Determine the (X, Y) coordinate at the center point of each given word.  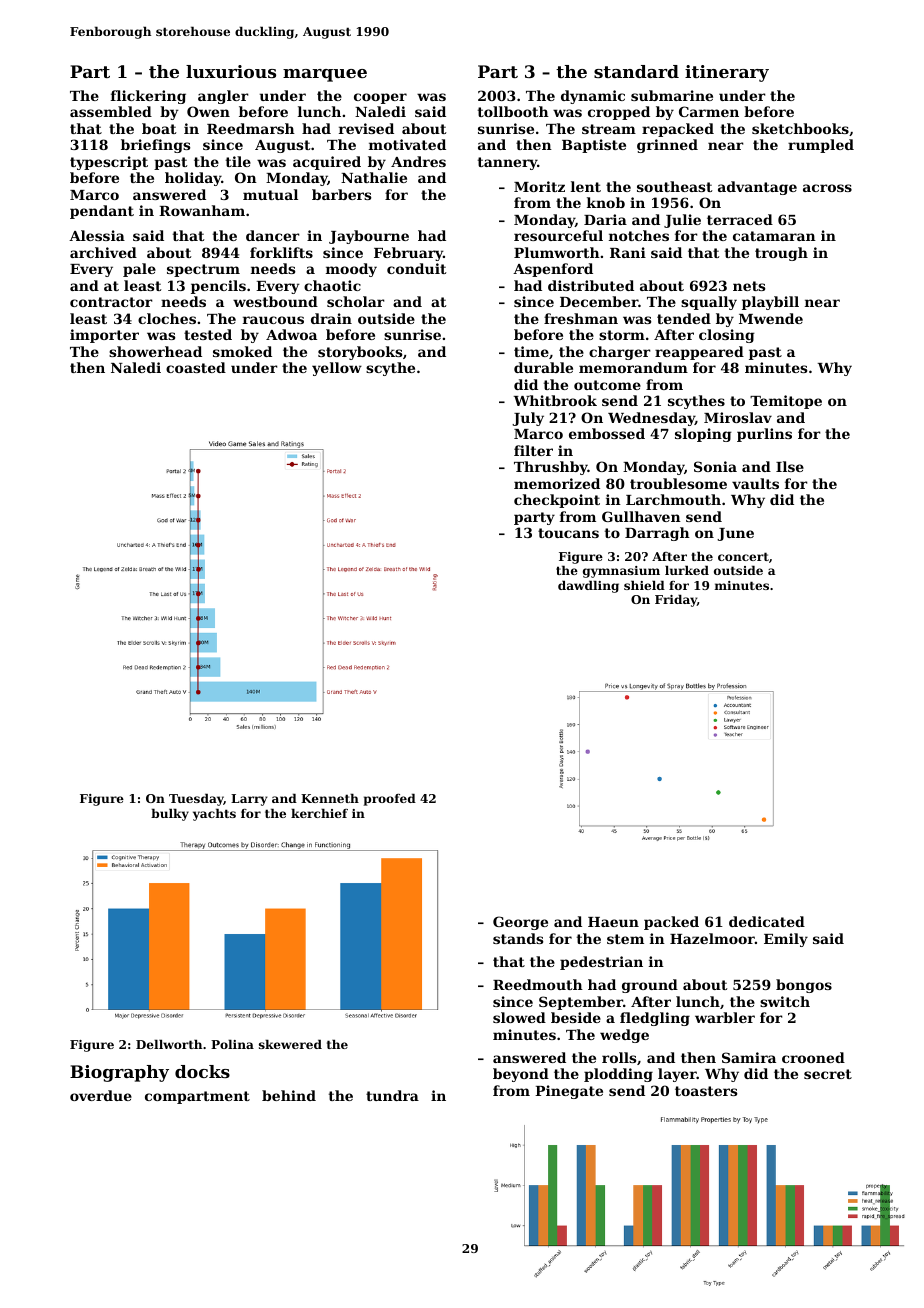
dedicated (767, 921)
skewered (290, 1044)
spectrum (203, 270)
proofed (390, 799)
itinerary (727, 73)
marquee (325, 75)
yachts (214, 814)
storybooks (360, 353)
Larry (249, 800)
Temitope (786, 402)
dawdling (588, 586)
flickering (148, 97)
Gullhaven (641, 516)
